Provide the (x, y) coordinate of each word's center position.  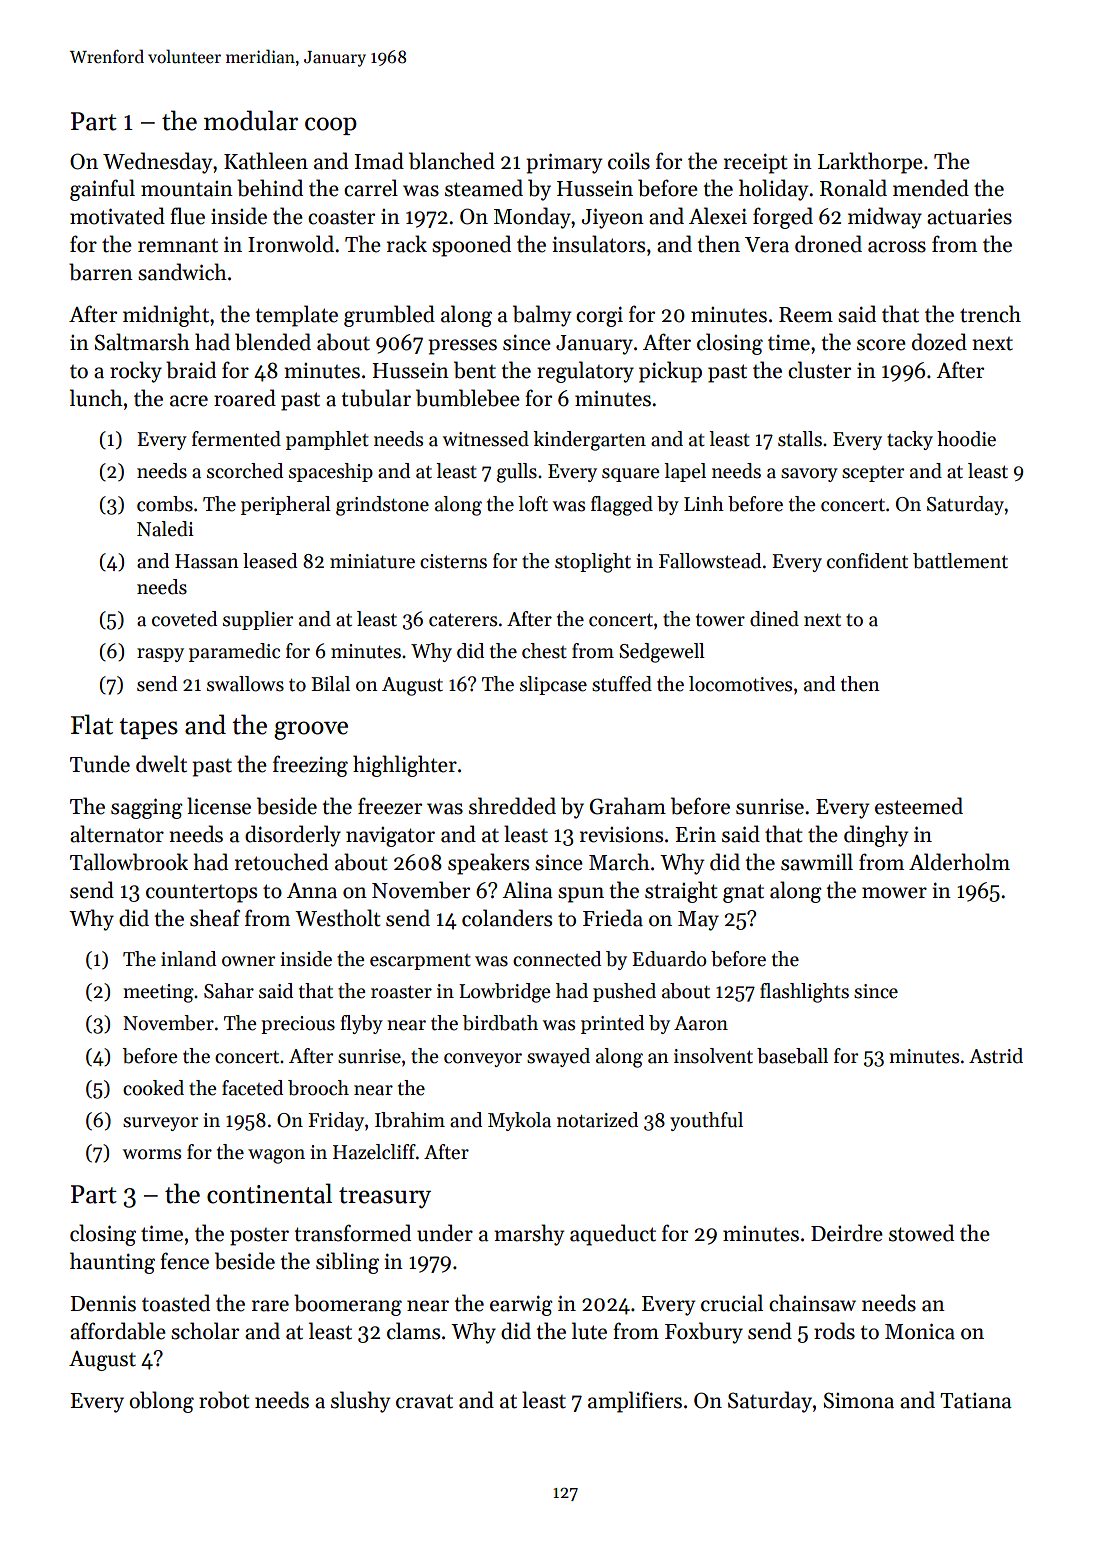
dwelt (161, 764)
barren (101, 272)
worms (152, 1154)
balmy (542, 316)
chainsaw (812, 1303)
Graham (628, 806)
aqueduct (613, 1235)
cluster (819, 370)
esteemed (919, 806)
